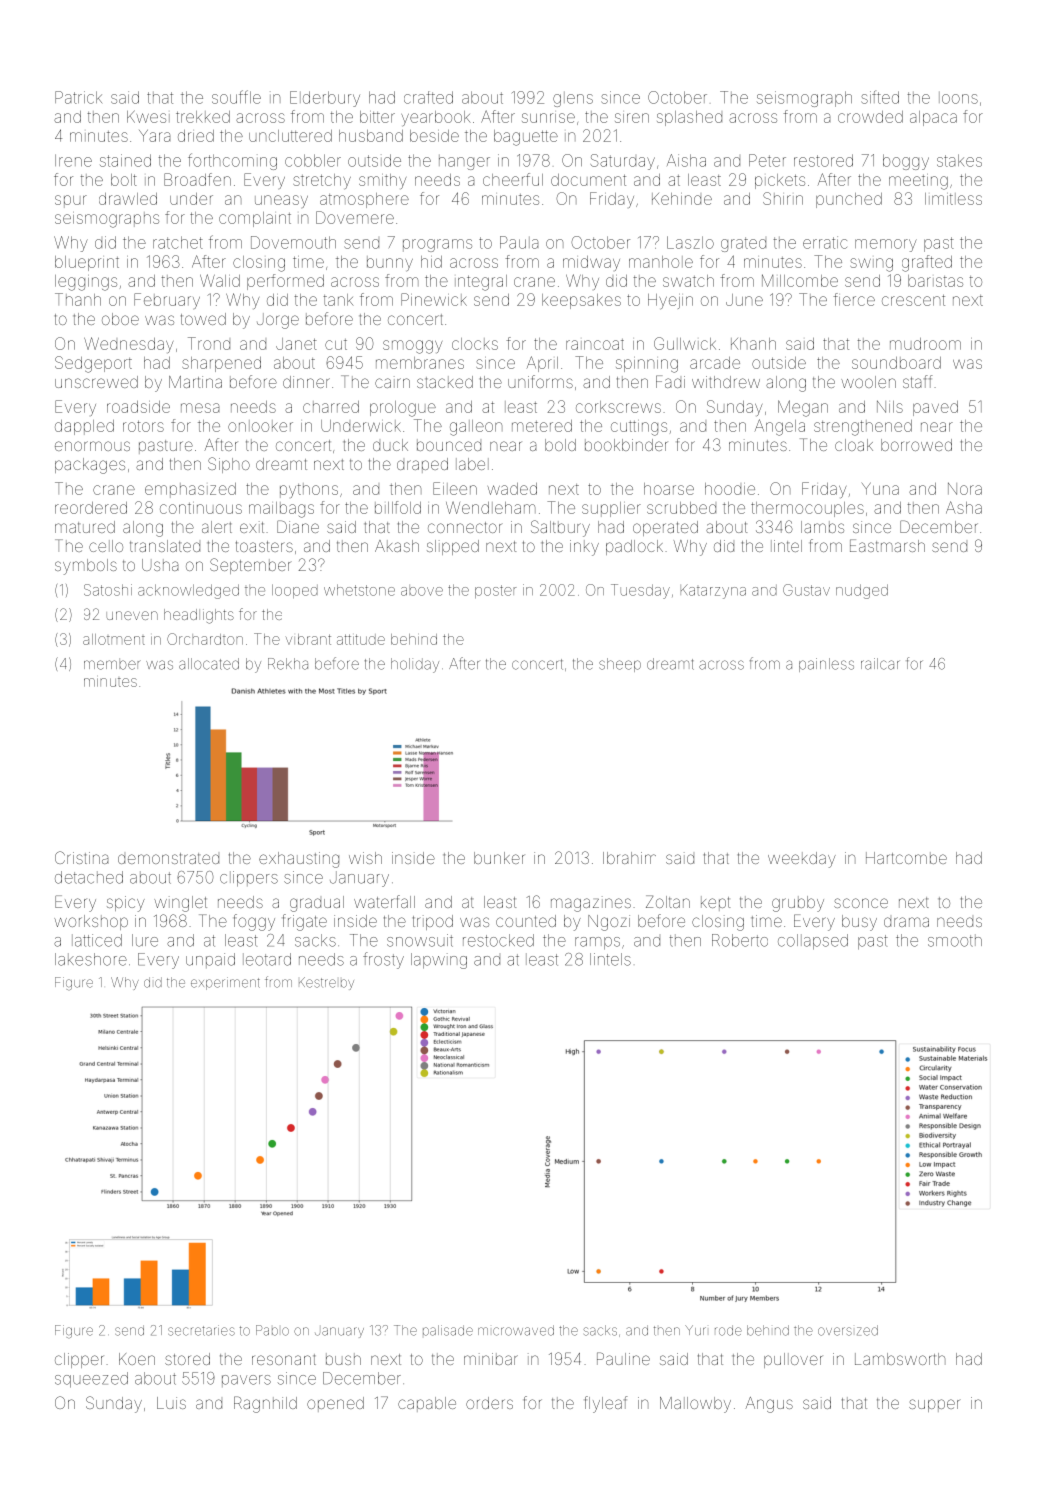  What do you see at coordinates (171, 1403) in the screenshot?
I see `Luis` at bounding box center [171, 1403].
